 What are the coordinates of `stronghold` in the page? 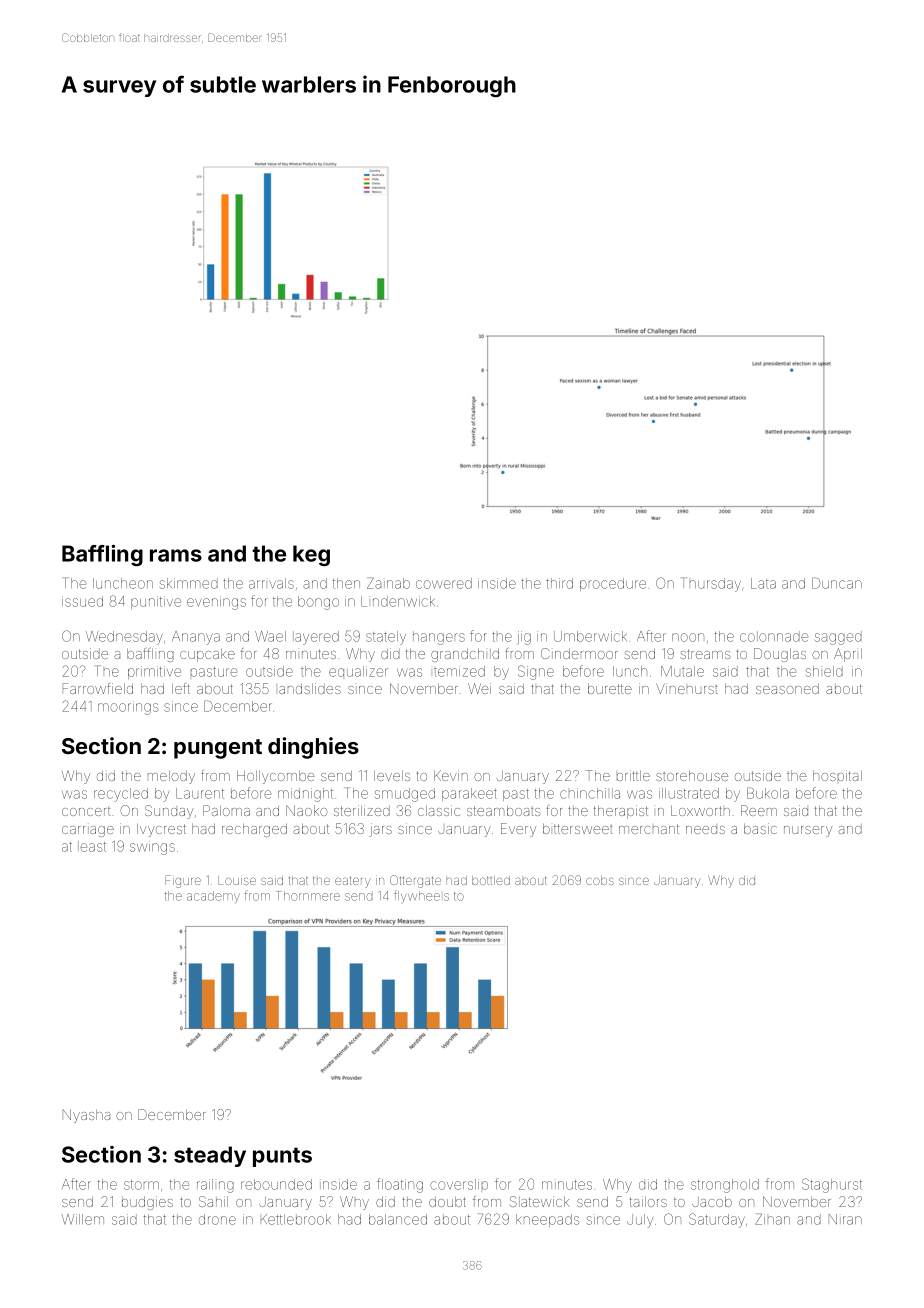 It's located at (725, 1186).
